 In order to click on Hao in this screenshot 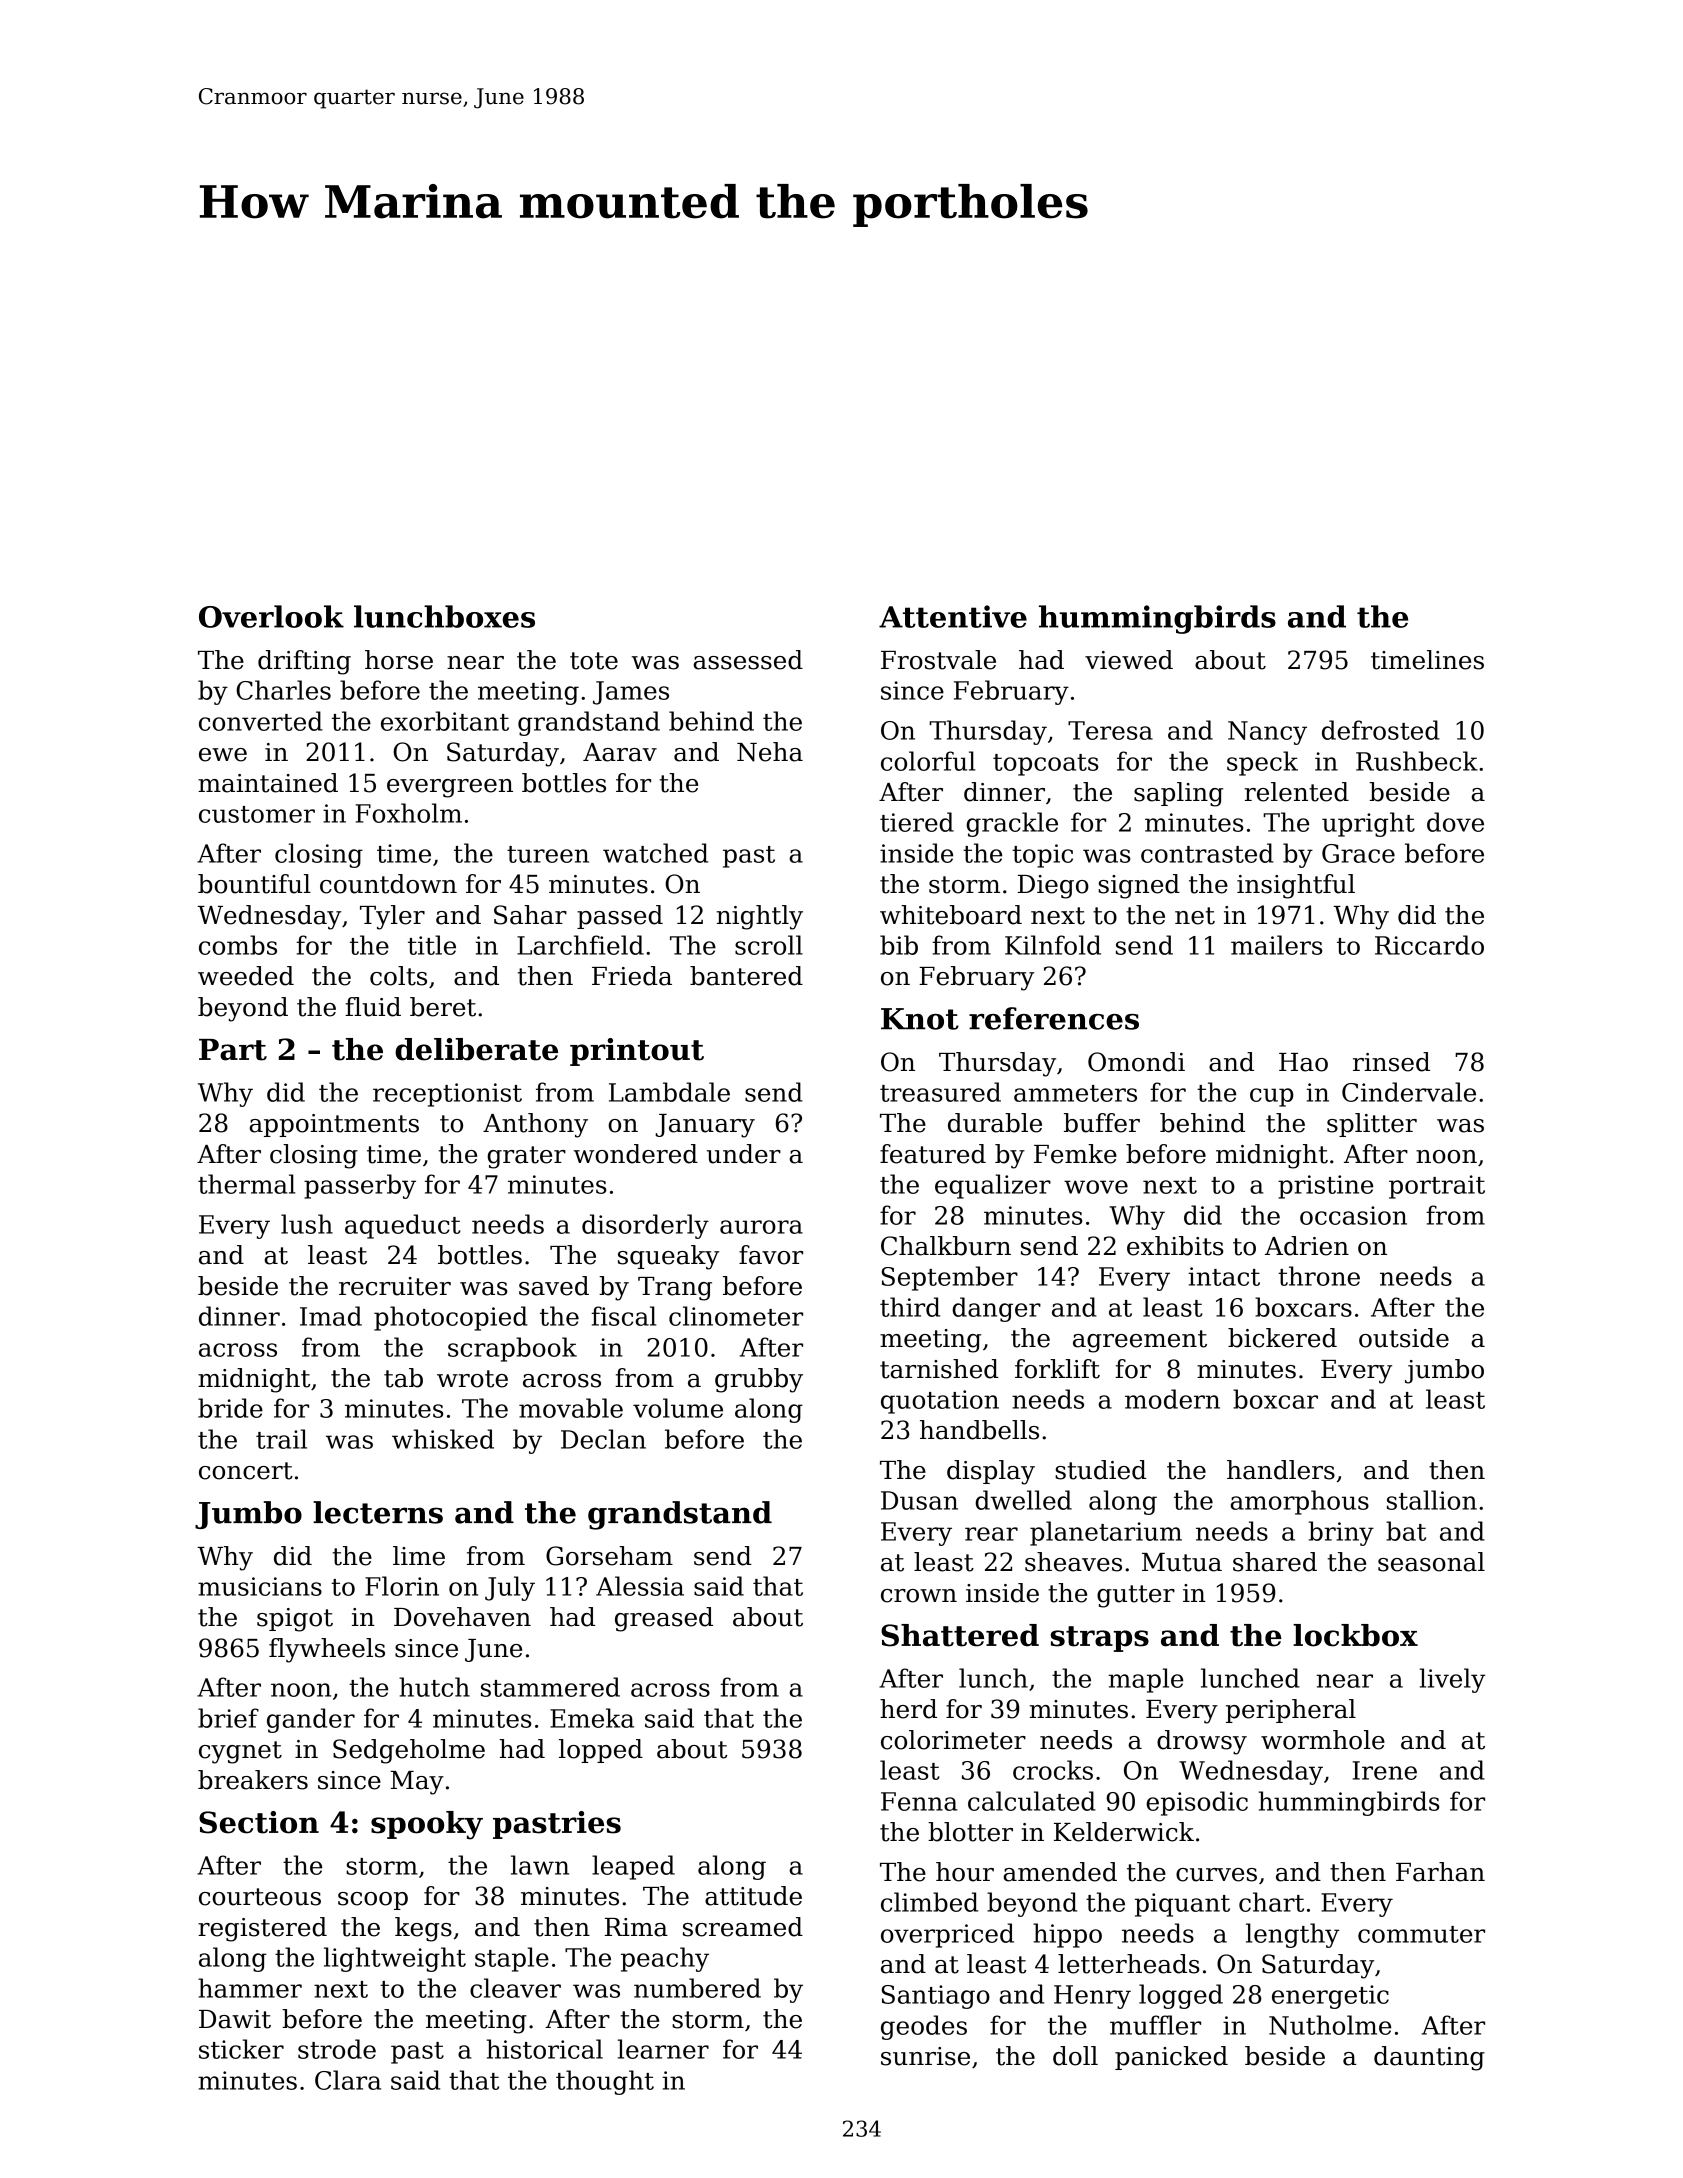, I will do `click(1303, 1062)`.
